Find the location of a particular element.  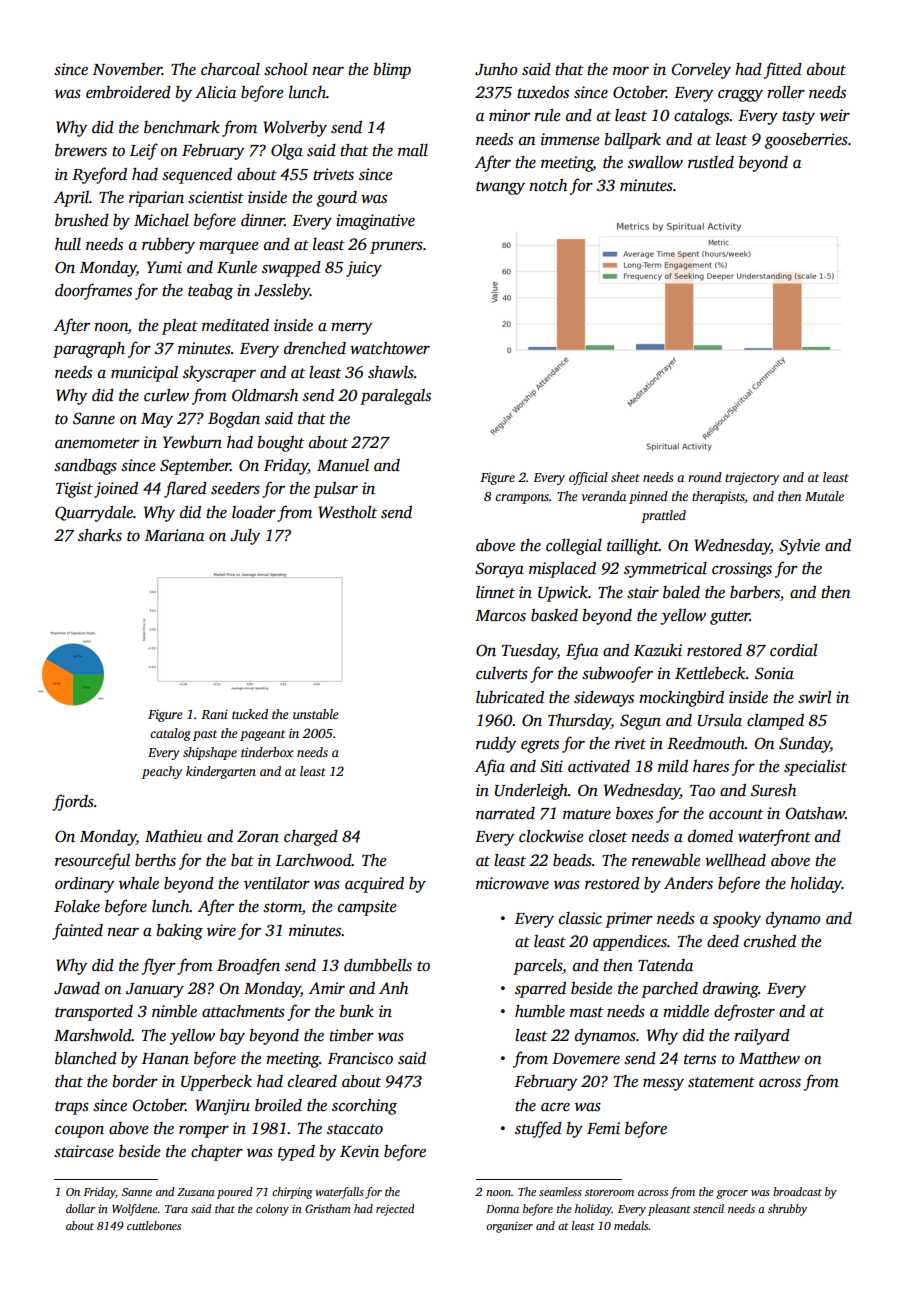

trajectory is located at coordinates (752, 478).
